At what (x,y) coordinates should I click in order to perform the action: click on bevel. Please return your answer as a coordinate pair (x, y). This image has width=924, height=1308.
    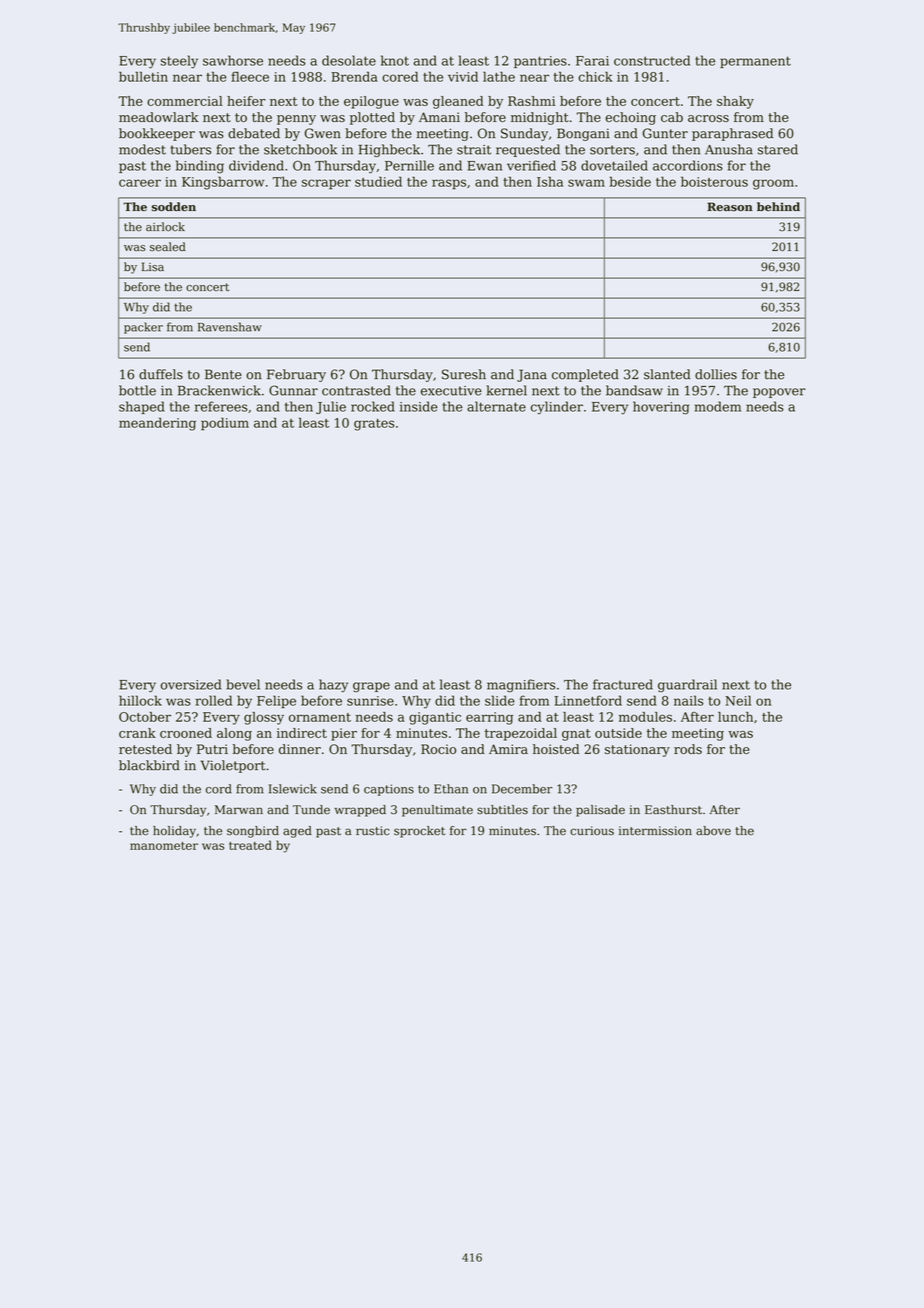
    Looking at the image, I should click on (243, 684).
